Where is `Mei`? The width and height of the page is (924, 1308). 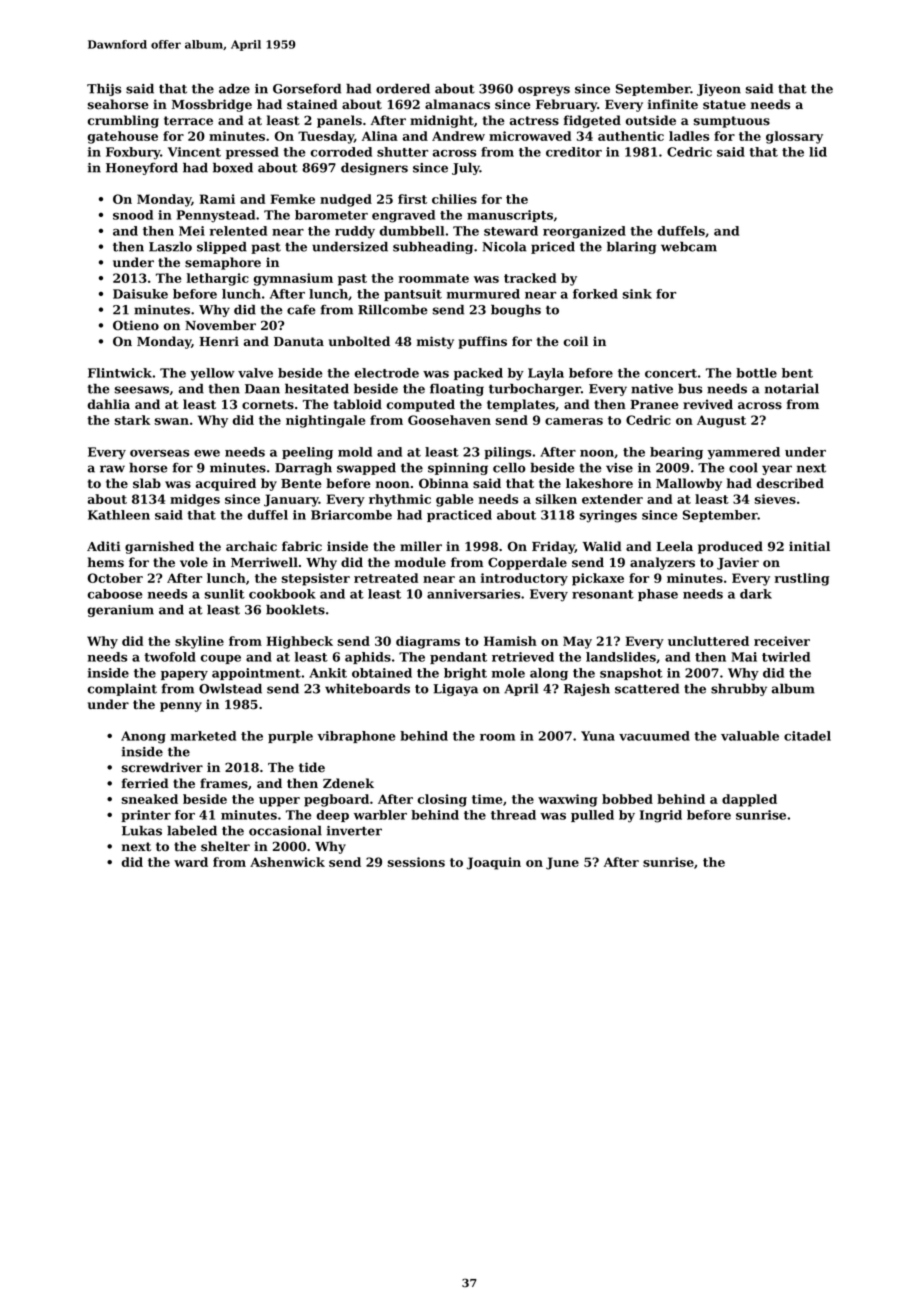
Mei is located at coordinates (192, 231).
